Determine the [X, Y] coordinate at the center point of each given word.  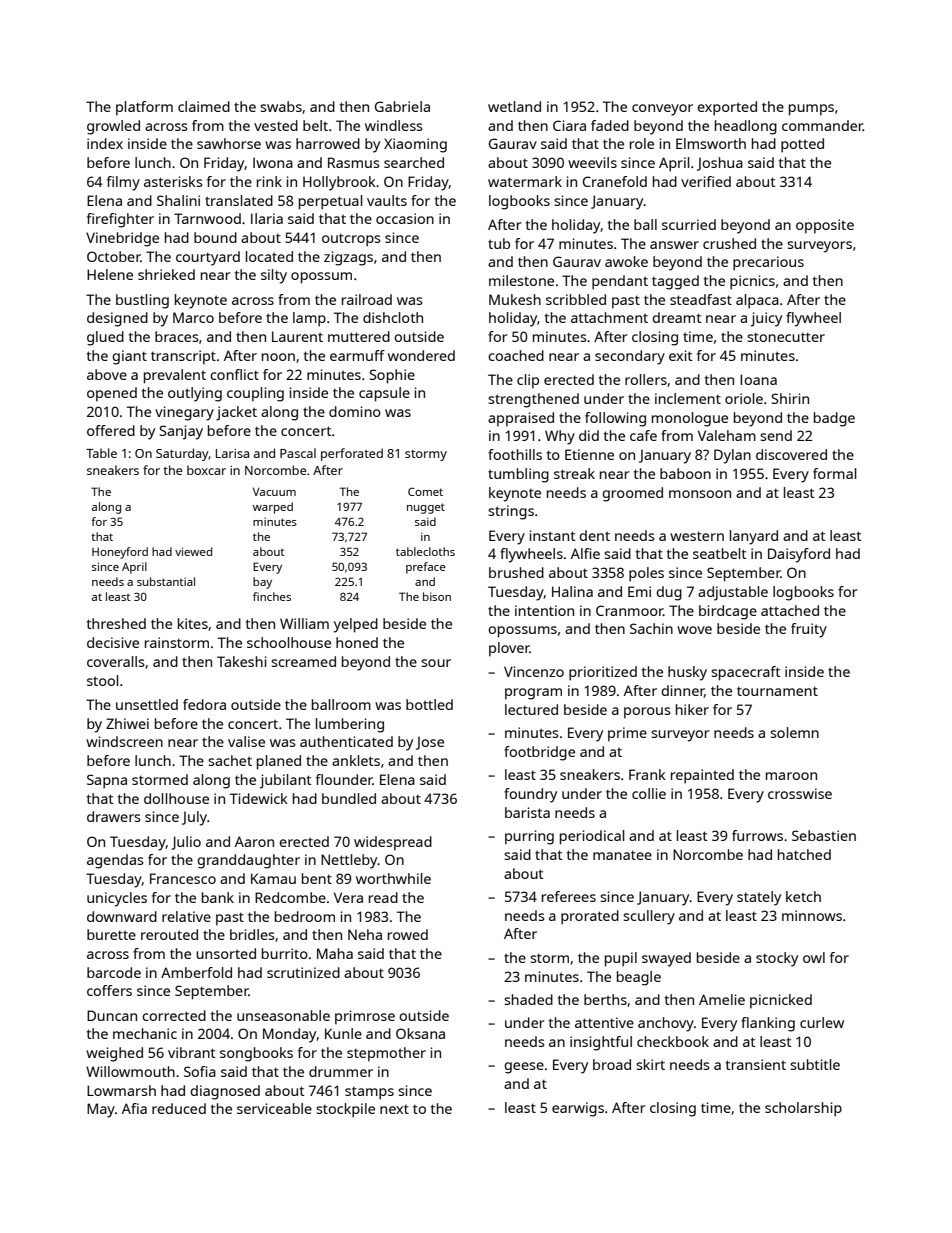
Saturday [182, 454]
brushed [516, 572]
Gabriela [402, 106]
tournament [777, 691]
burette [111, 934]
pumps [811, 110]
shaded [528, 999]
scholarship [803, 1109]
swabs [281, 106]
